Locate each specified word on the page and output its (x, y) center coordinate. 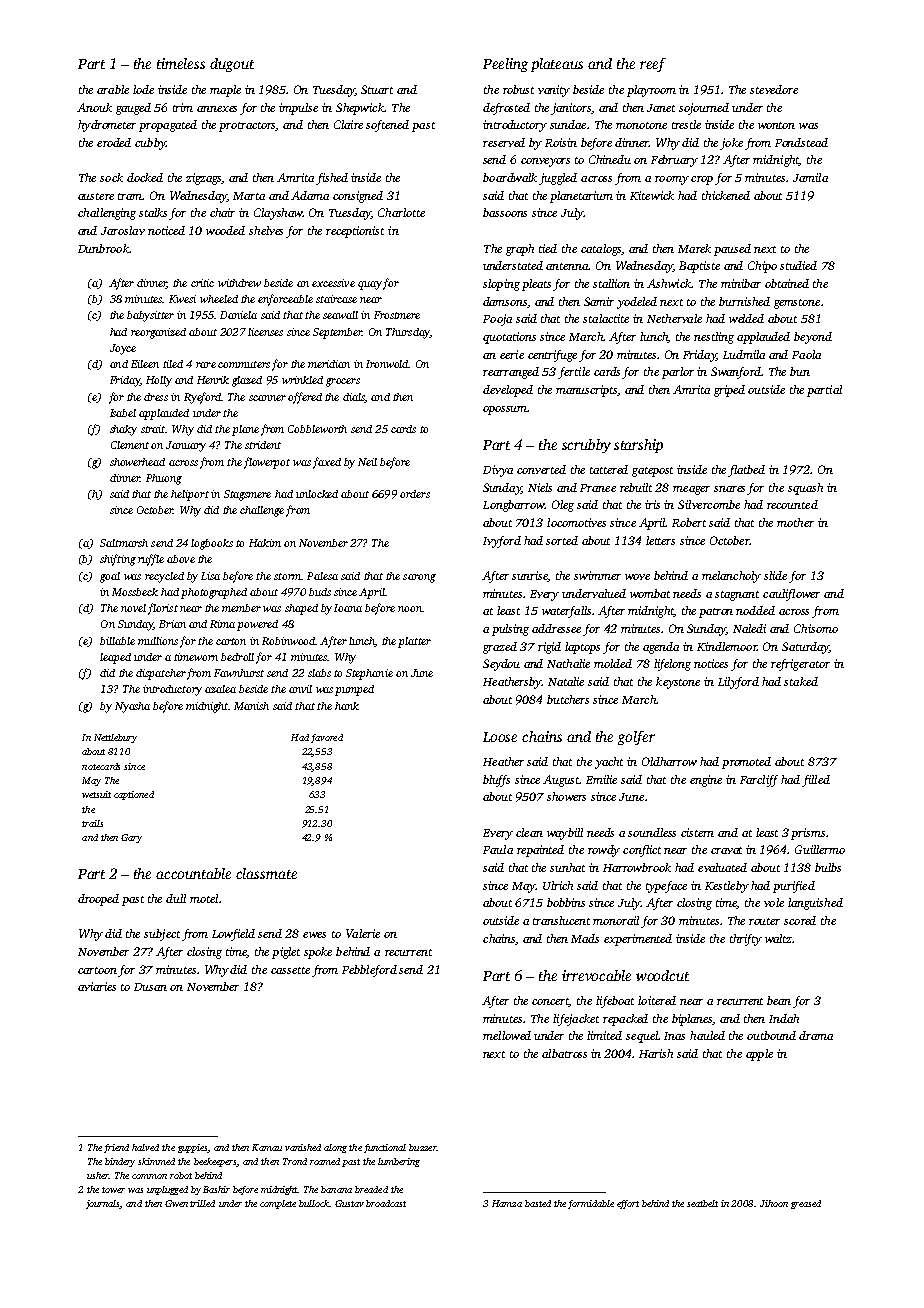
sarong (419, 578)
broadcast (386, 1203)
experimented (638, 940)
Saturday (805, 648)
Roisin (561, 142)
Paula (498, 849)
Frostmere (397, 315)
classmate (266, 873)
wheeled (219, 299)
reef (653, 65)
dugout (232, 65)
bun (800, 371)
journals (103, 1204)
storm (287, 576)
